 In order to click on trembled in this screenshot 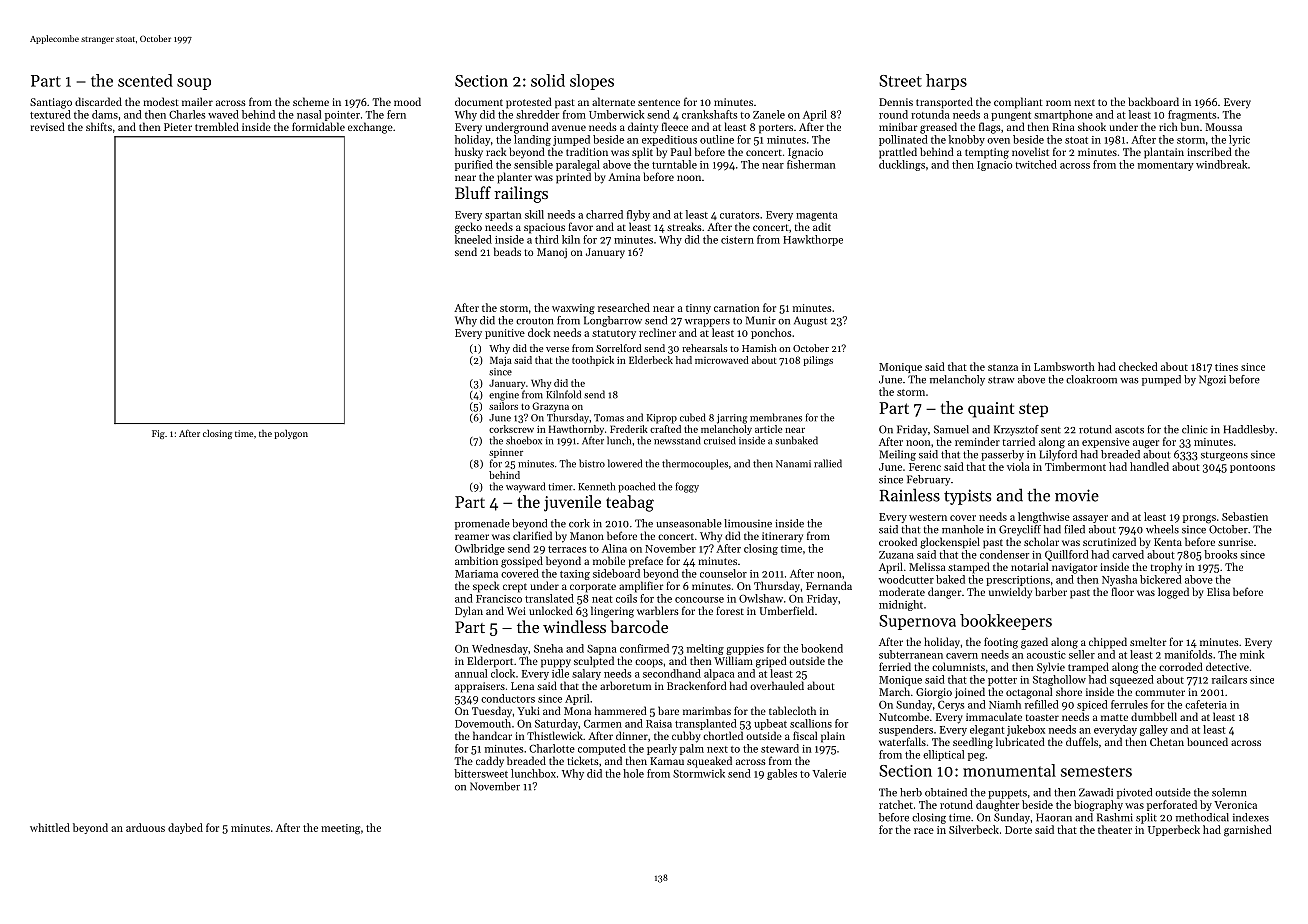, I will do `click(217, 126)`.
